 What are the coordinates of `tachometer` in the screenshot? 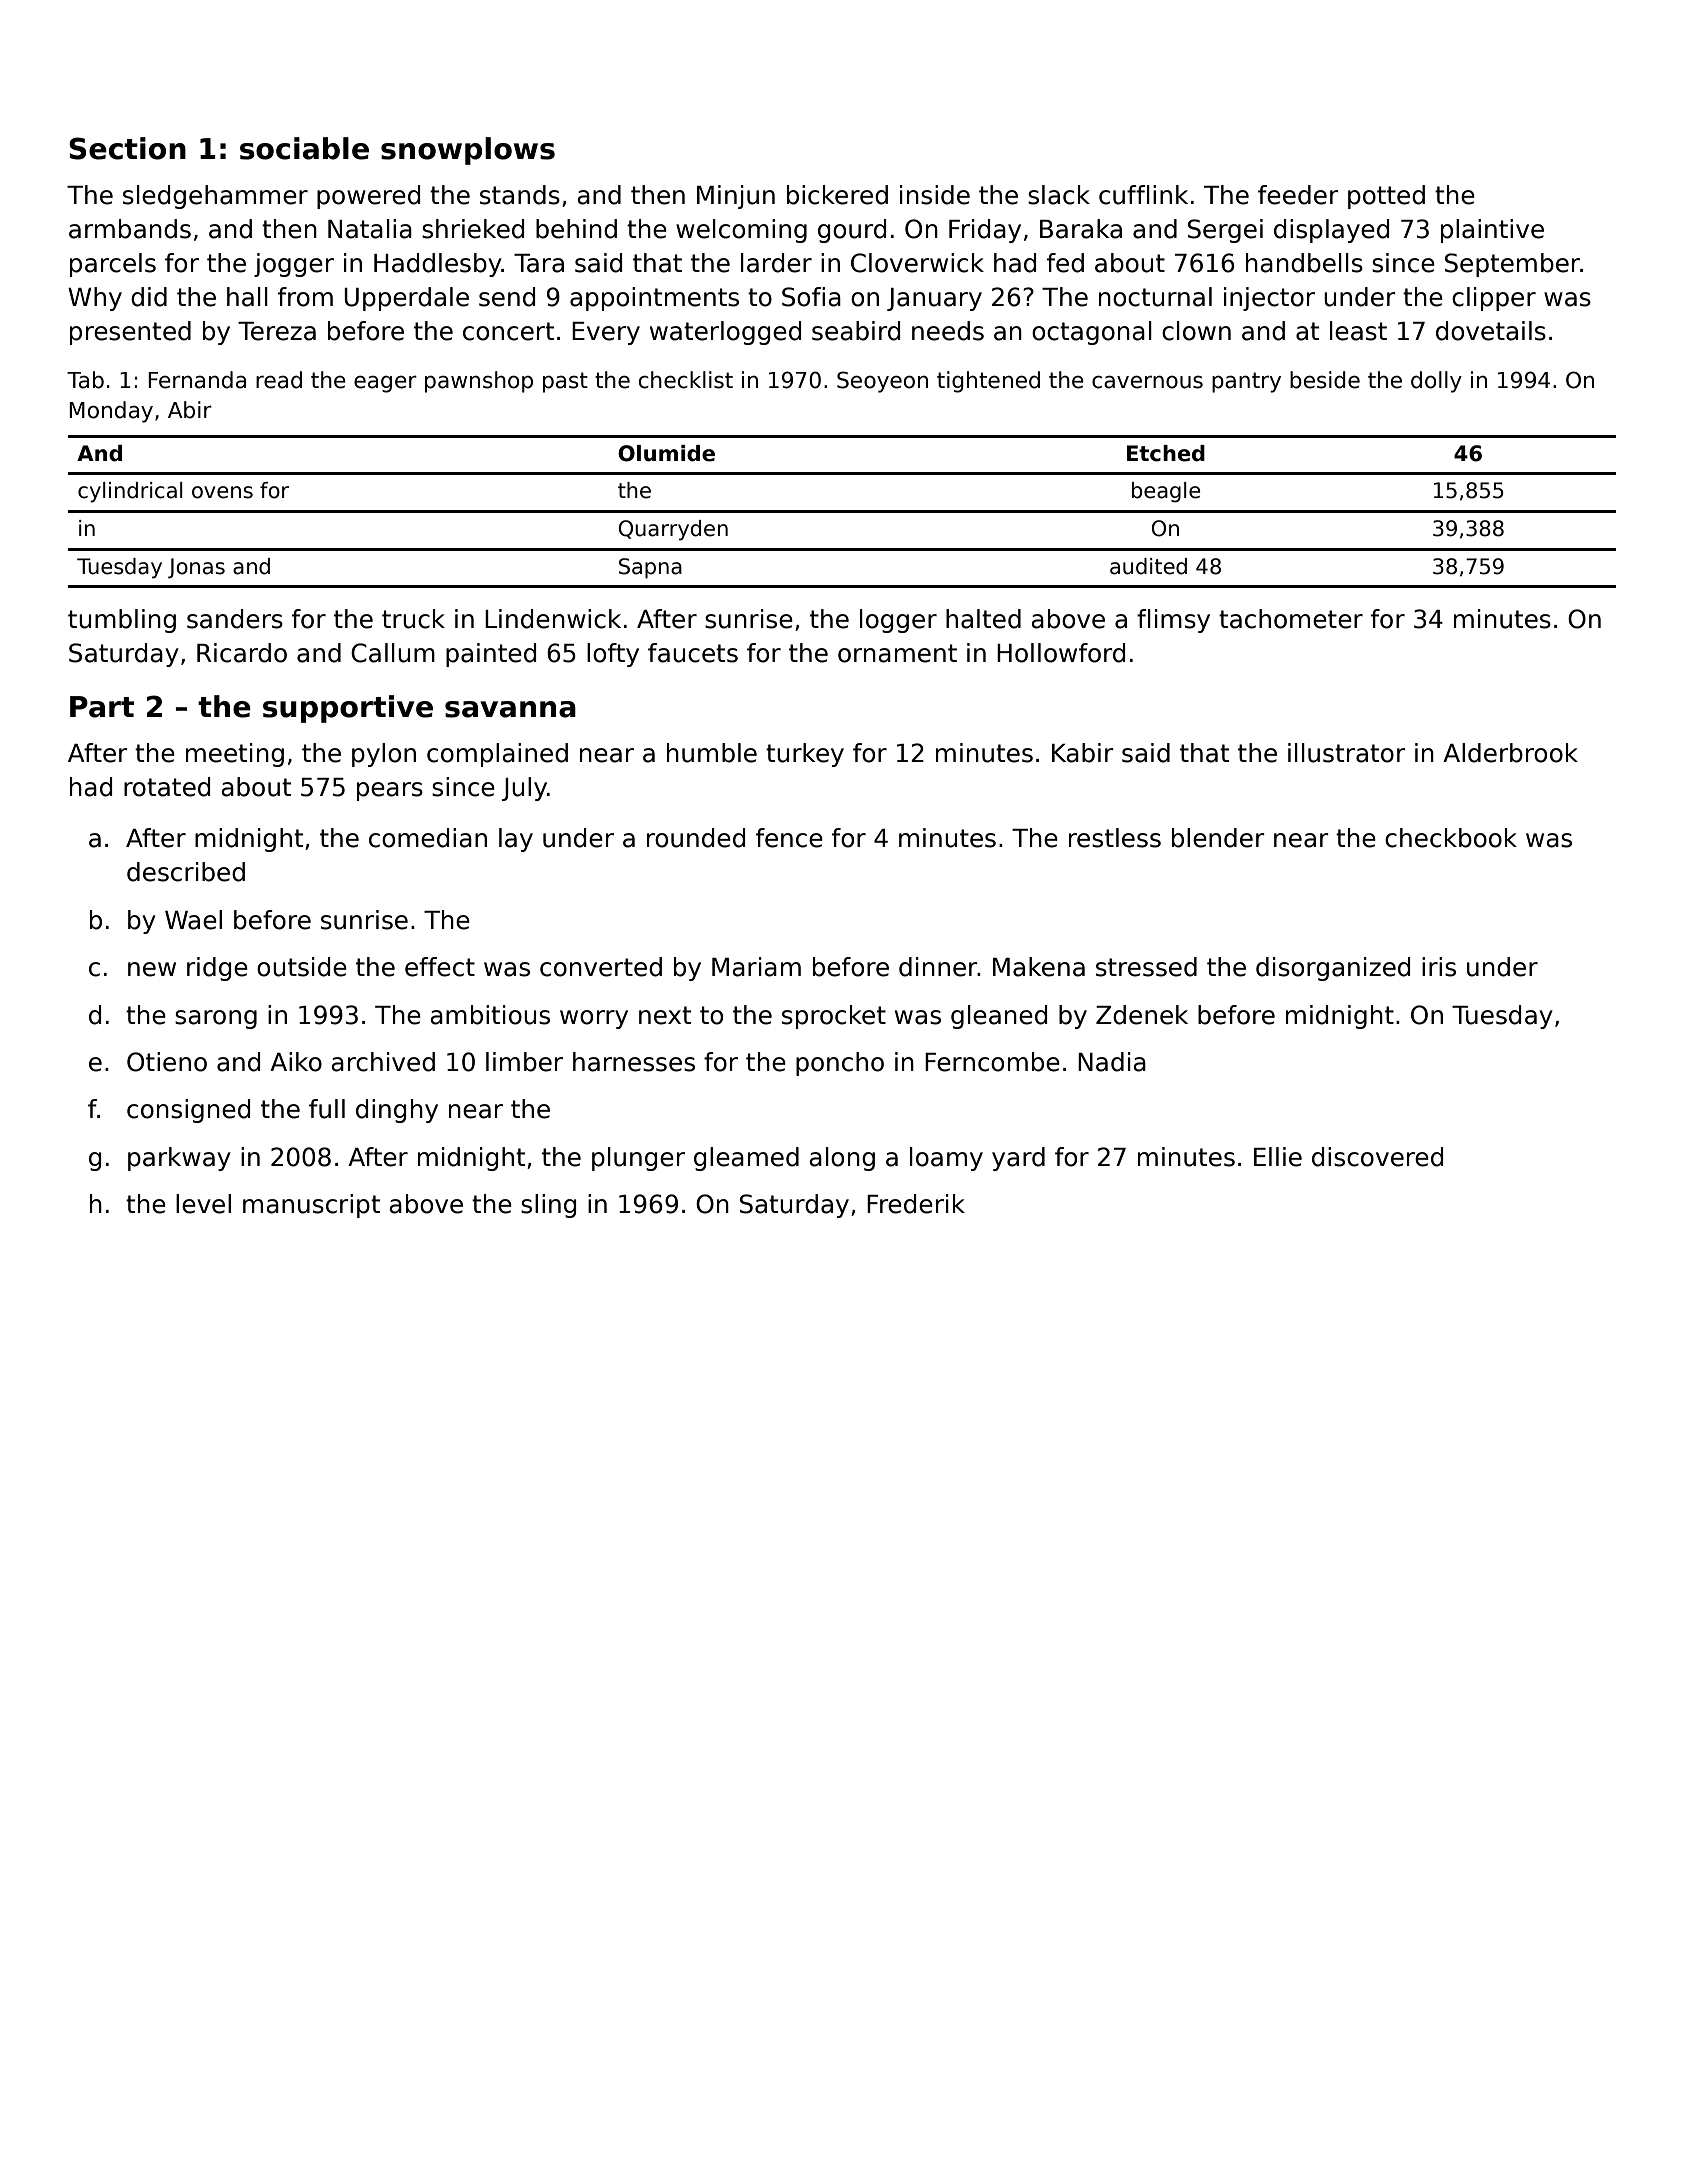 It's located at (1291, 619).
